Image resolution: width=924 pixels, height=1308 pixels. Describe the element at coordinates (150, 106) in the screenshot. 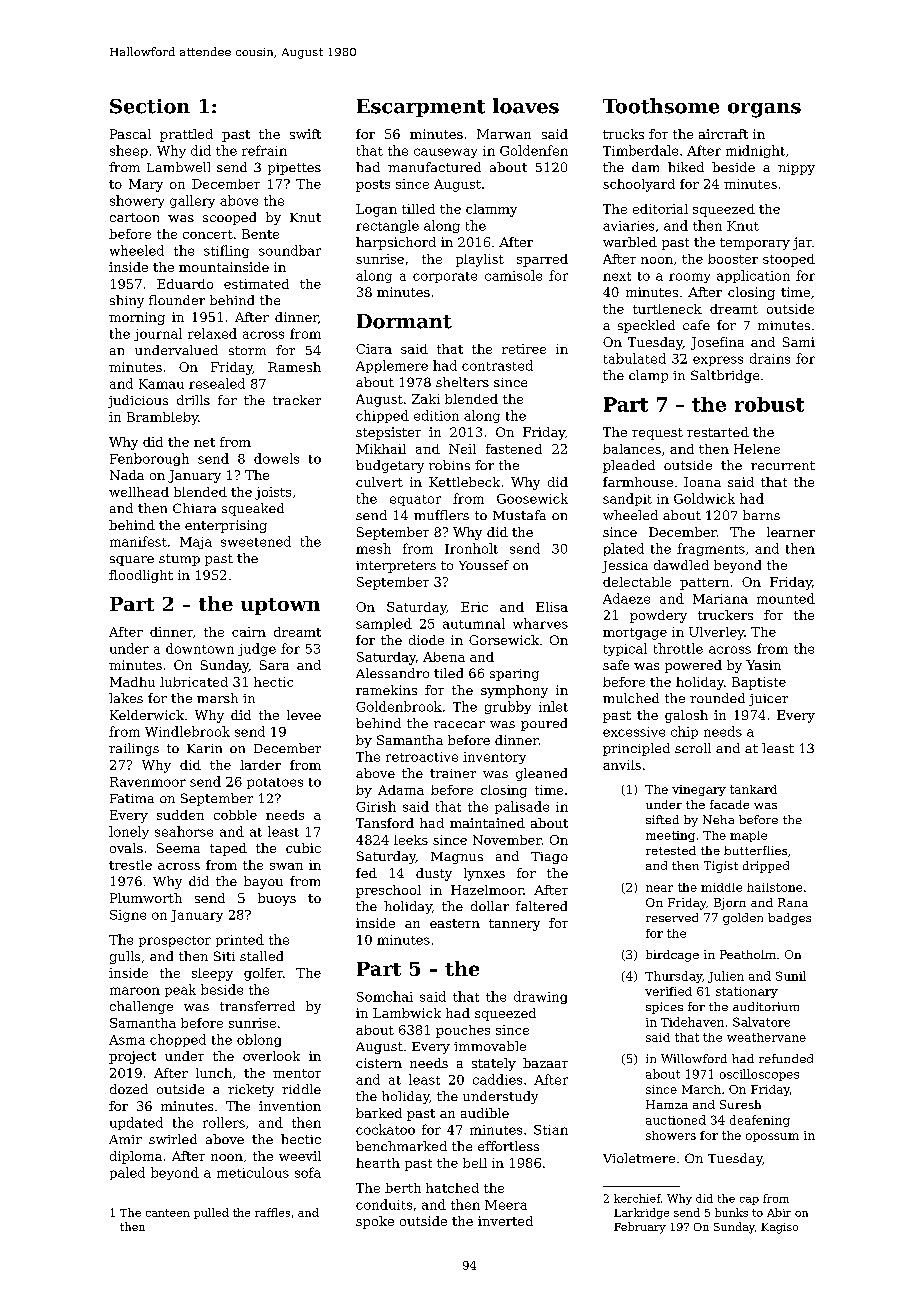

I see `Section` at that location.
